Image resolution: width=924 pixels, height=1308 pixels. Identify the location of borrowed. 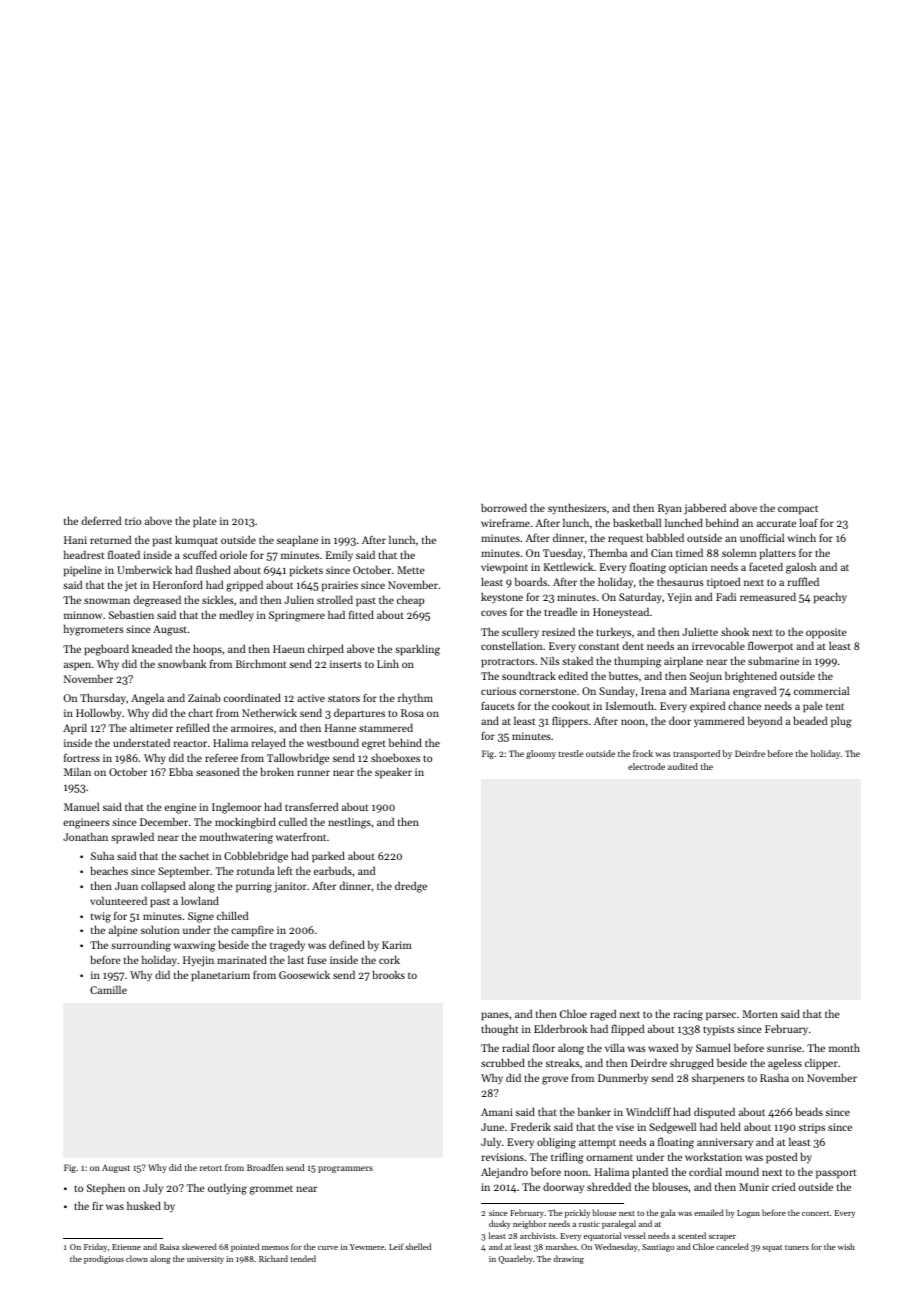
(504, 507).
